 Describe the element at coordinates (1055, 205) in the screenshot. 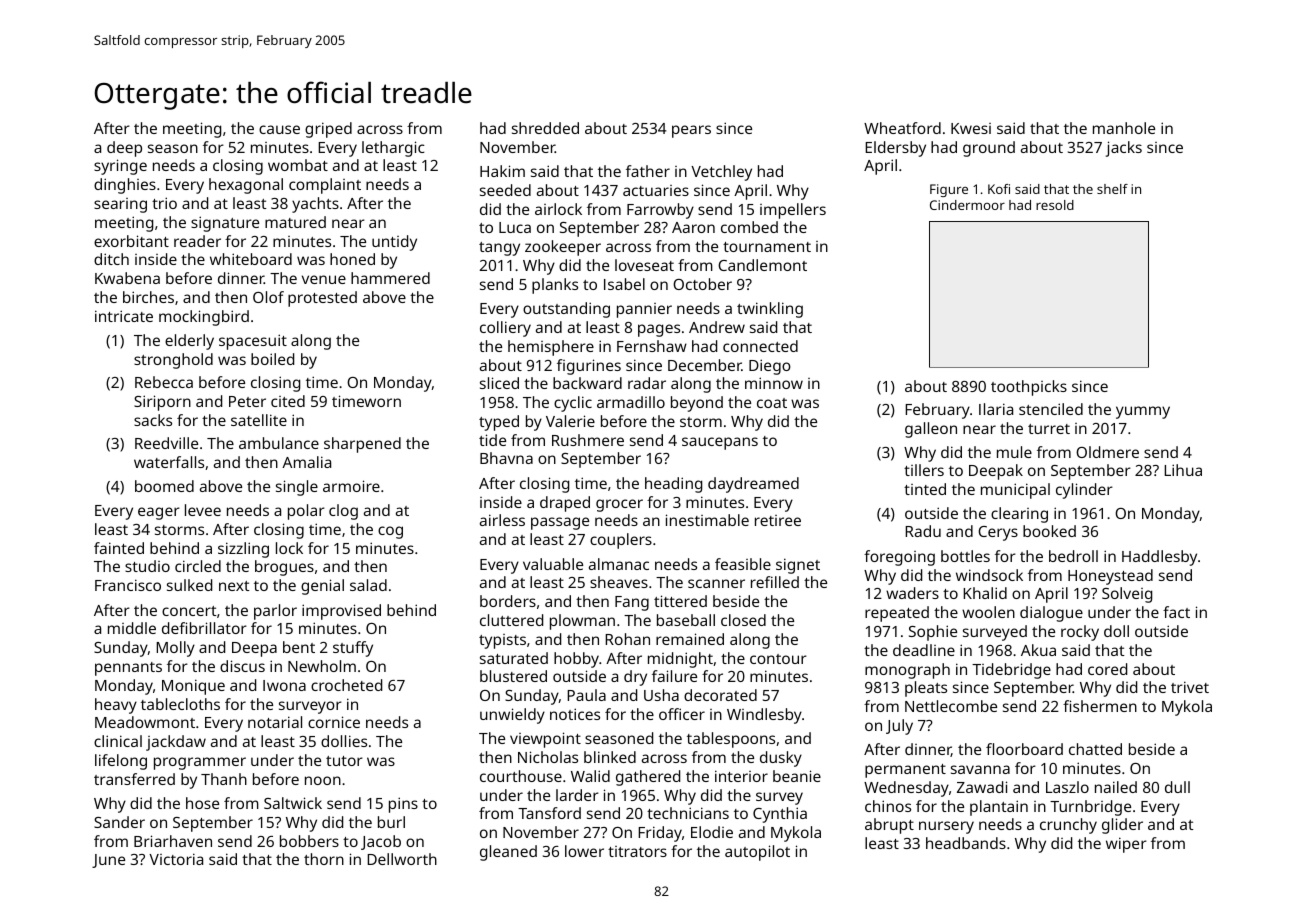

I see `resold` at that location.
